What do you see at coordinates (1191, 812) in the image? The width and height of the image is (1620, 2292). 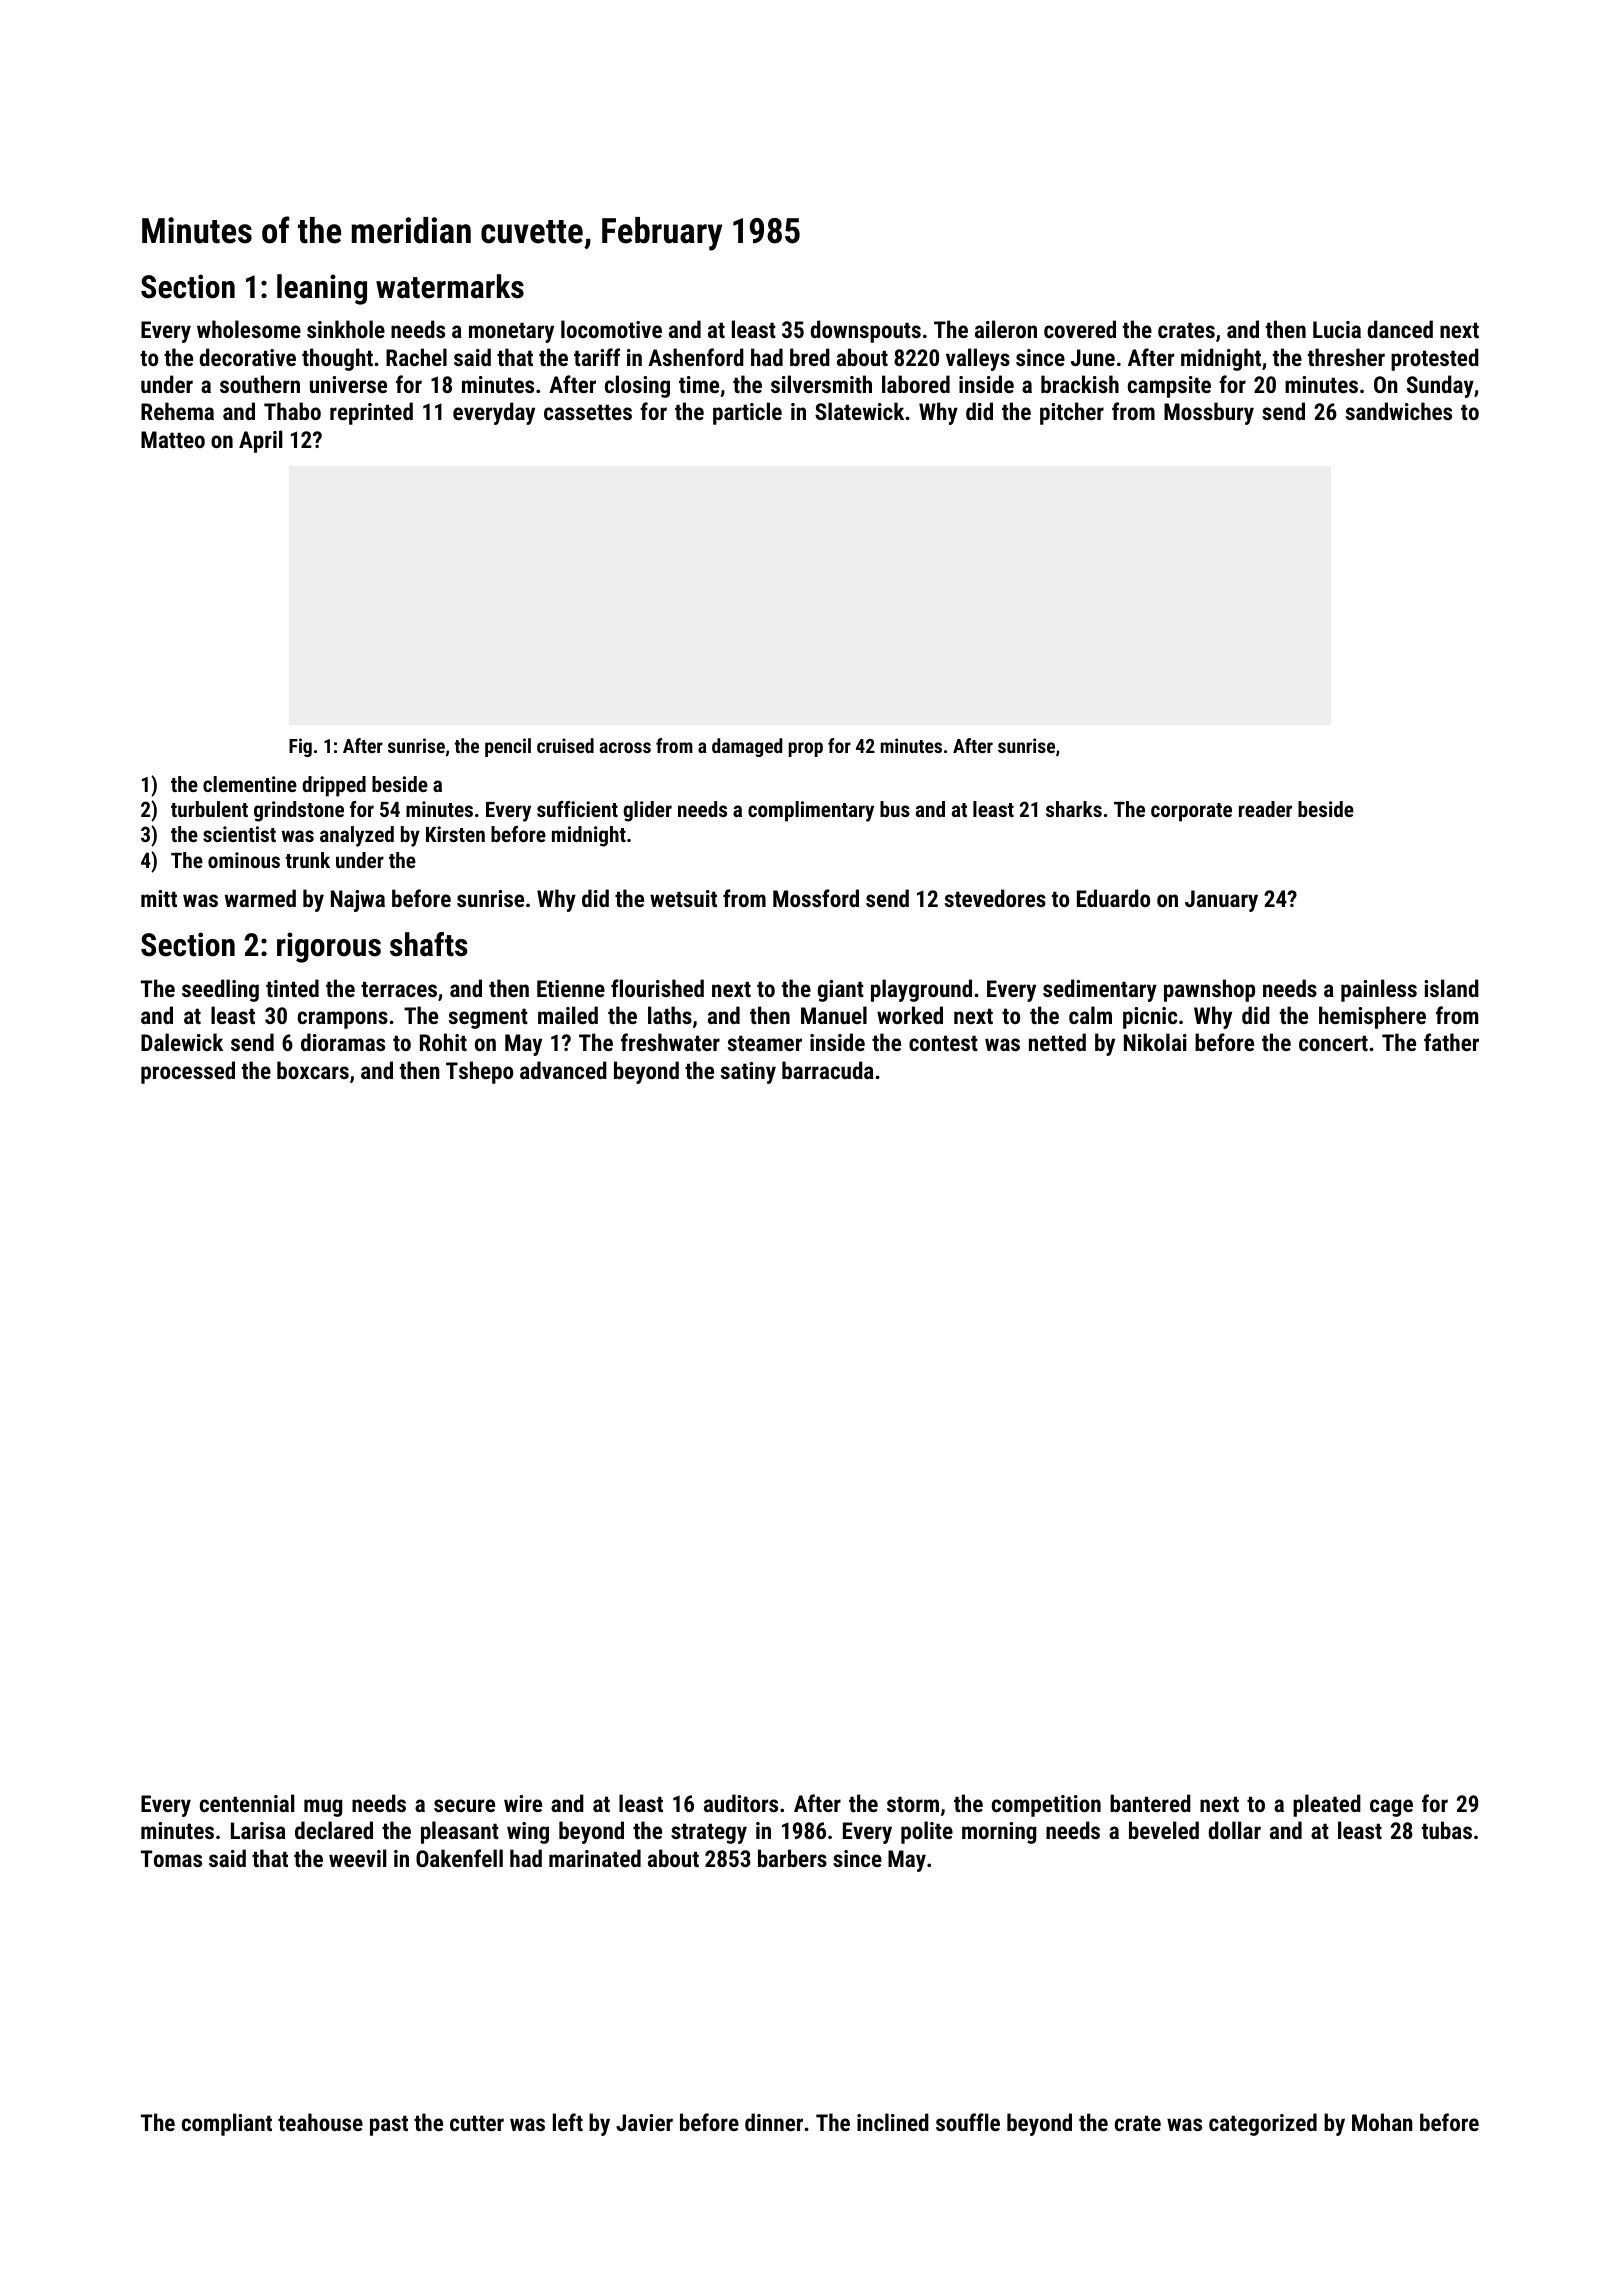 I see `corporate` at bounding box center [1191, 812].
